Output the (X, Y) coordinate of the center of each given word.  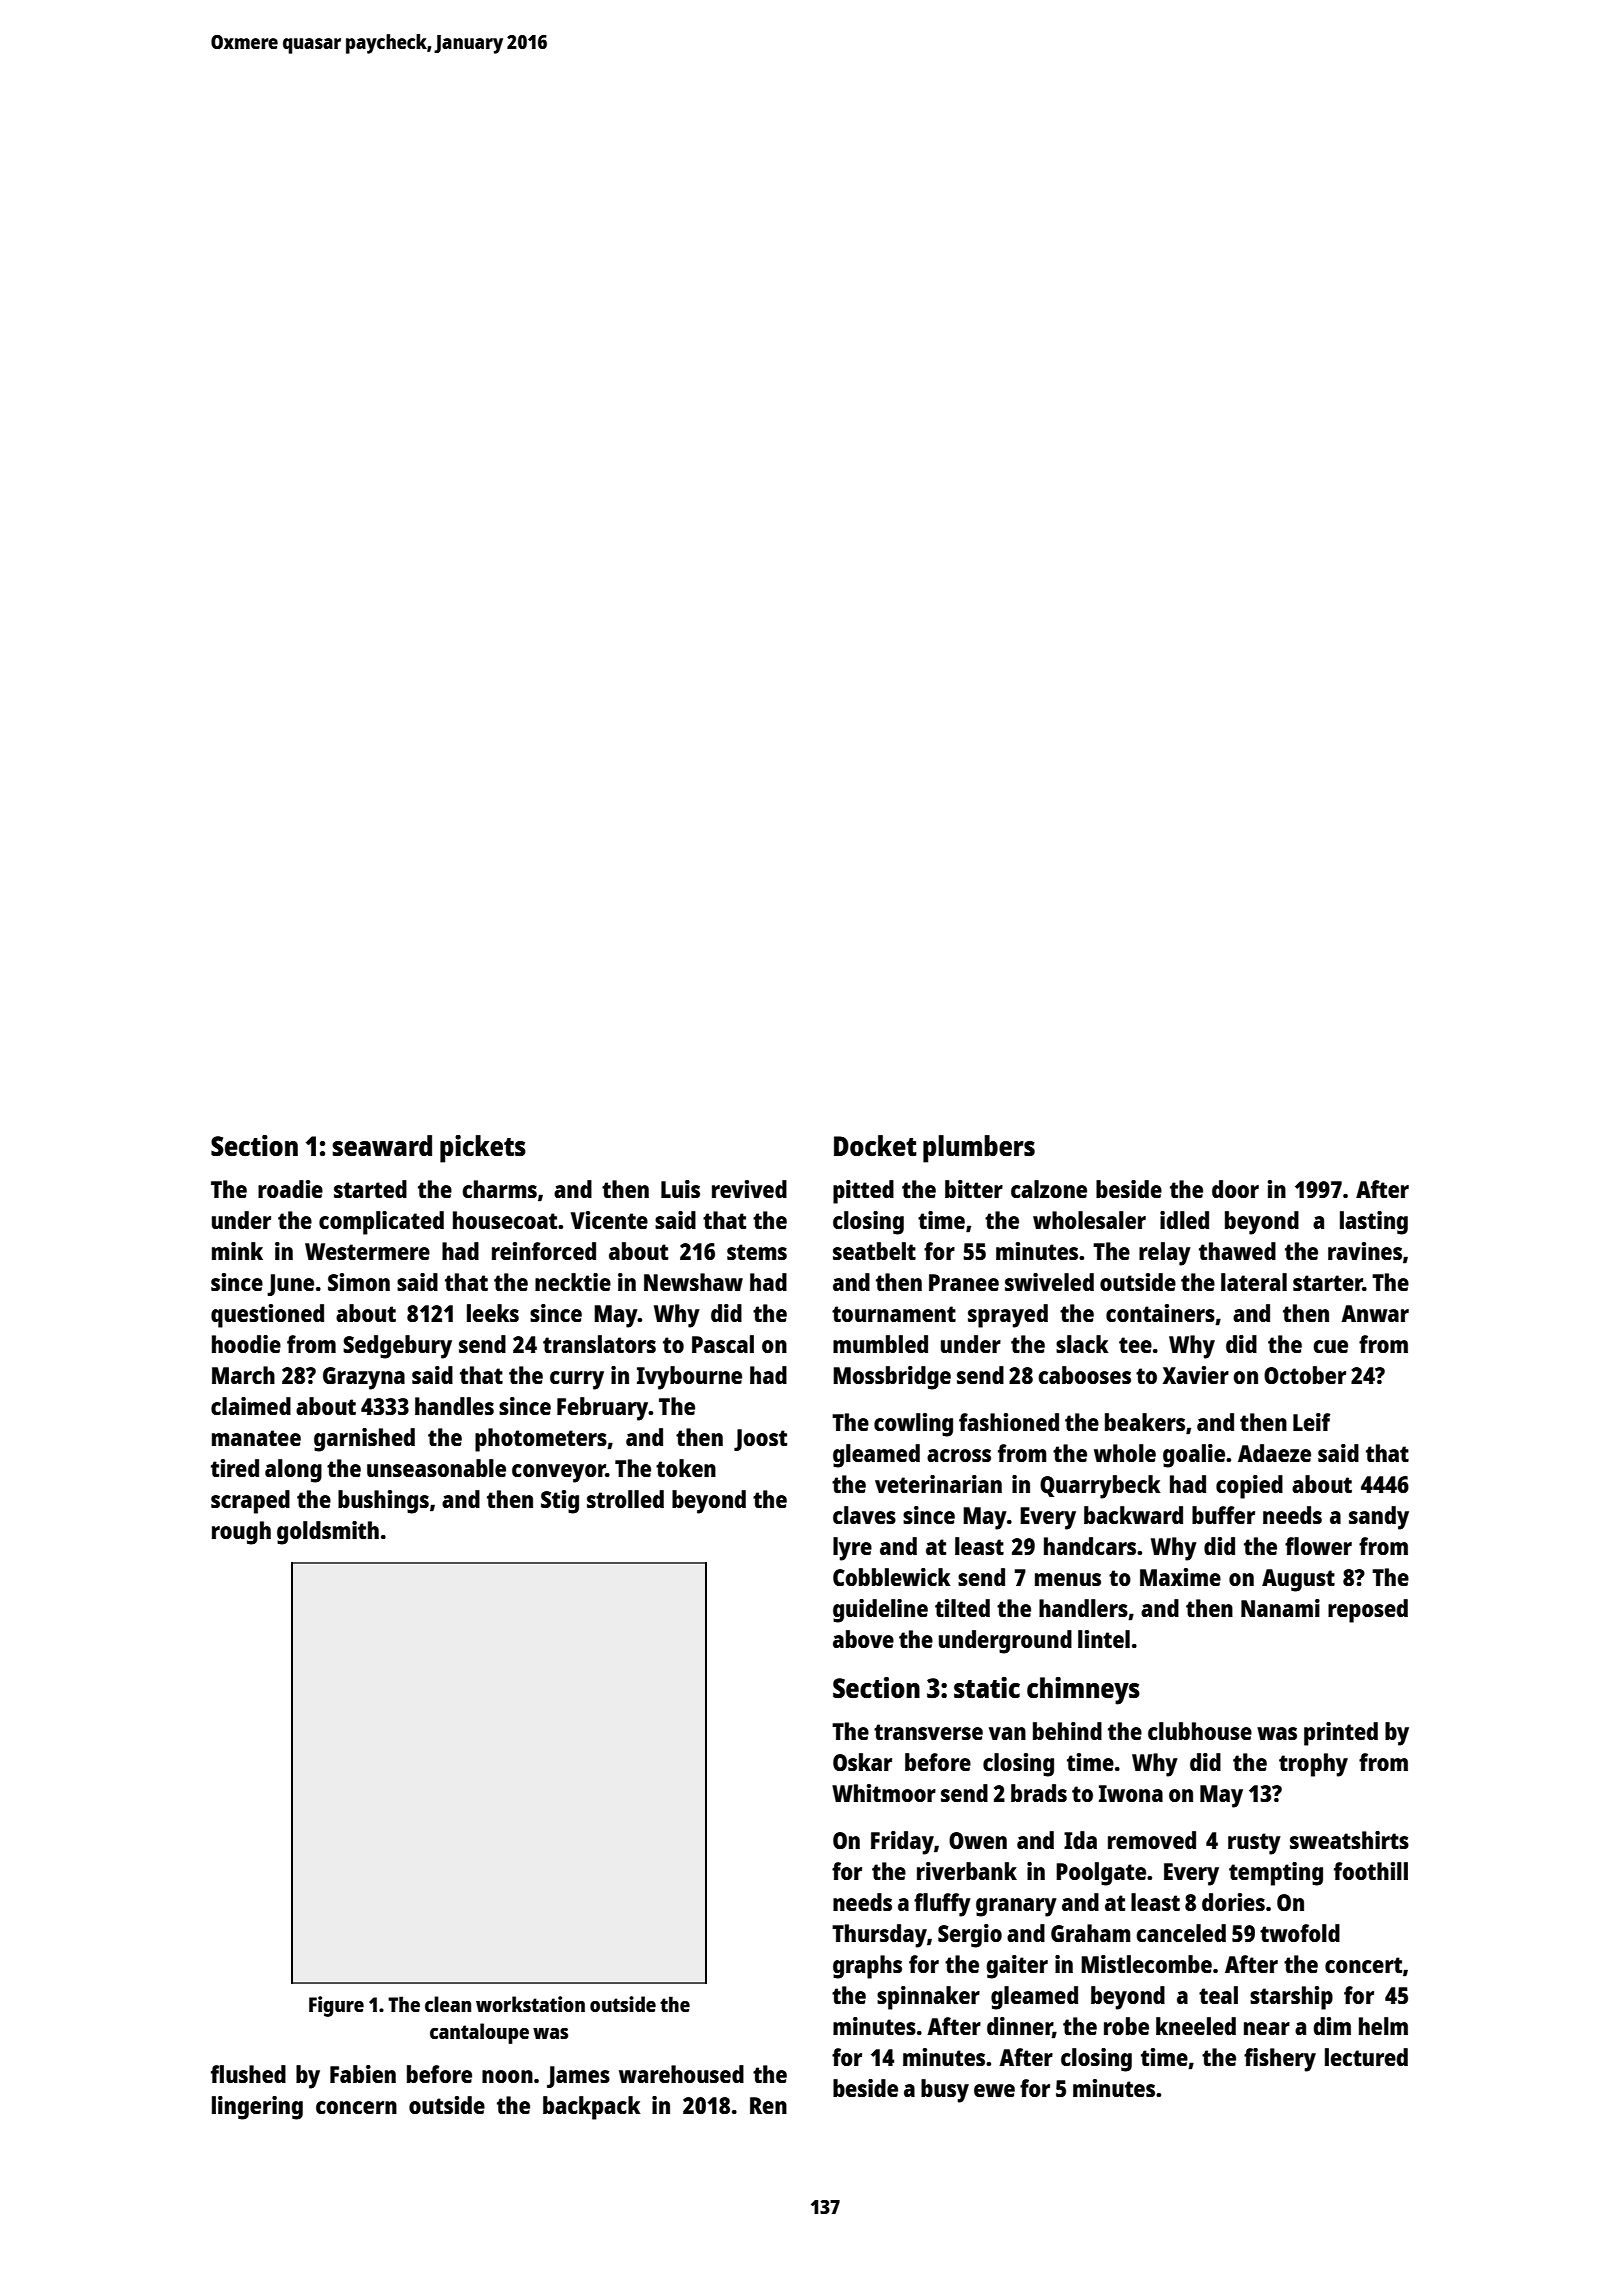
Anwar (1375, 1313)
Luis (680, 1189)
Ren (768, 2105)
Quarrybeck (1100, 1487)
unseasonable (436, 1468)
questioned (267, 1316)
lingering (257, 2108)
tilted (962, 1608)
